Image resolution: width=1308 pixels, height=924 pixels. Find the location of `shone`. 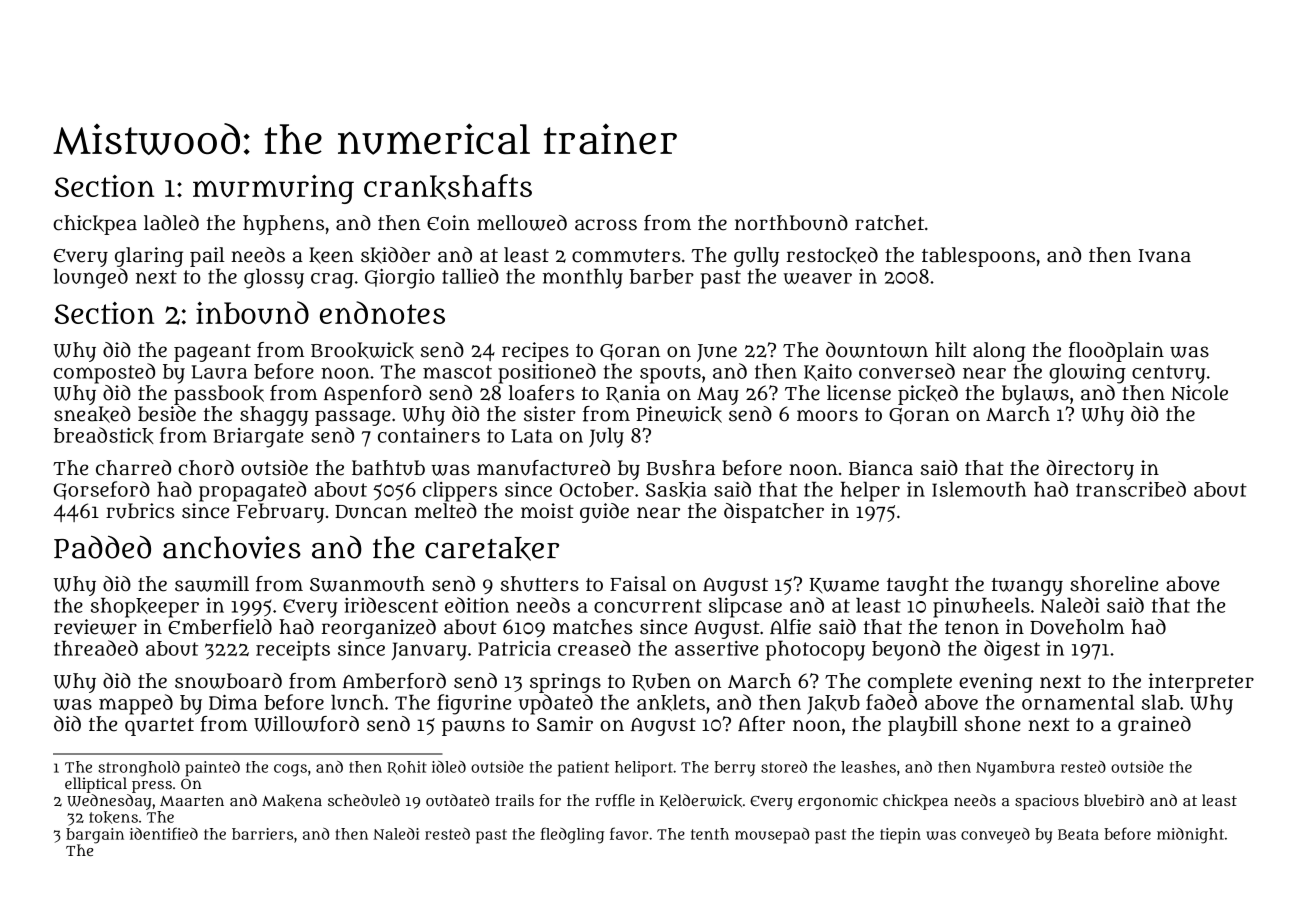

shone is located at coordinates (993, 724).
